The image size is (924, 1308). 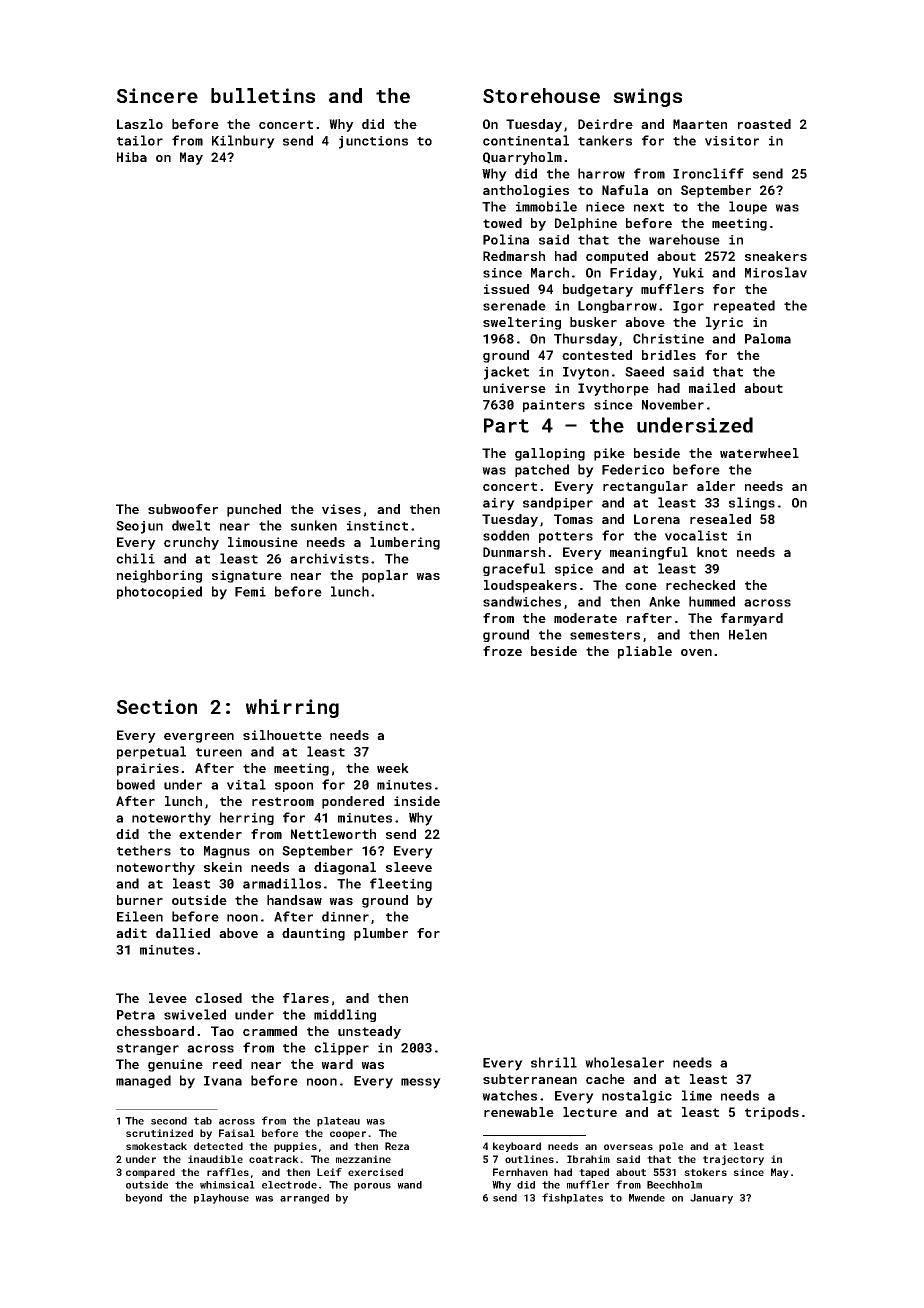 What do you see at coordinates (409, 1185) in the screenshot?
I see `wand` at bounding box center [409, 1185].
